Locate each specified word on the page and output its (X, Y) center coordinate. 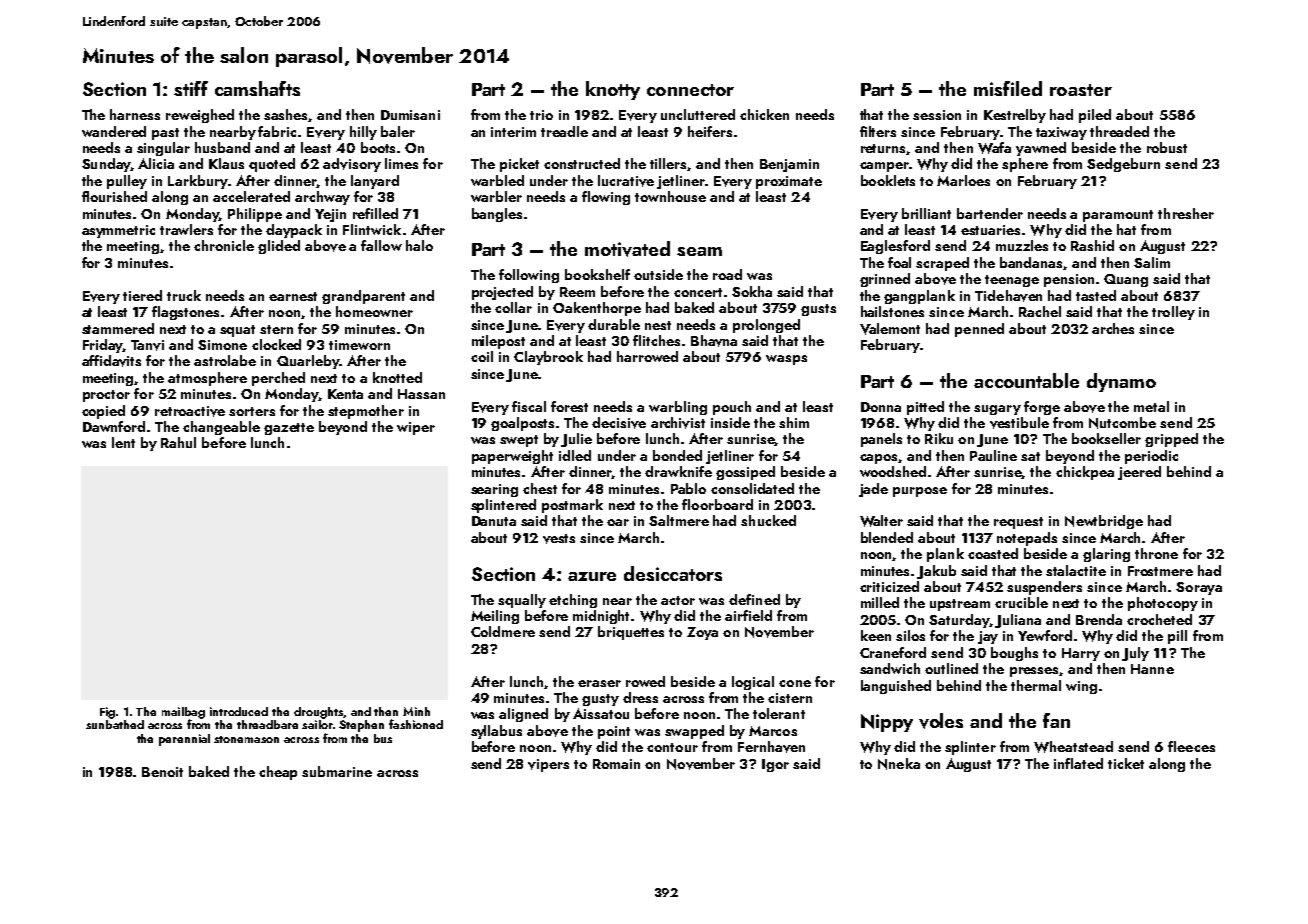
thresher (1186, 213)
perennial (184, 740)
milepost (498, 342)
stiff (191, 88)
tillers (669, 164)
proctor (106, 396)
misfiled (1008, 88)
